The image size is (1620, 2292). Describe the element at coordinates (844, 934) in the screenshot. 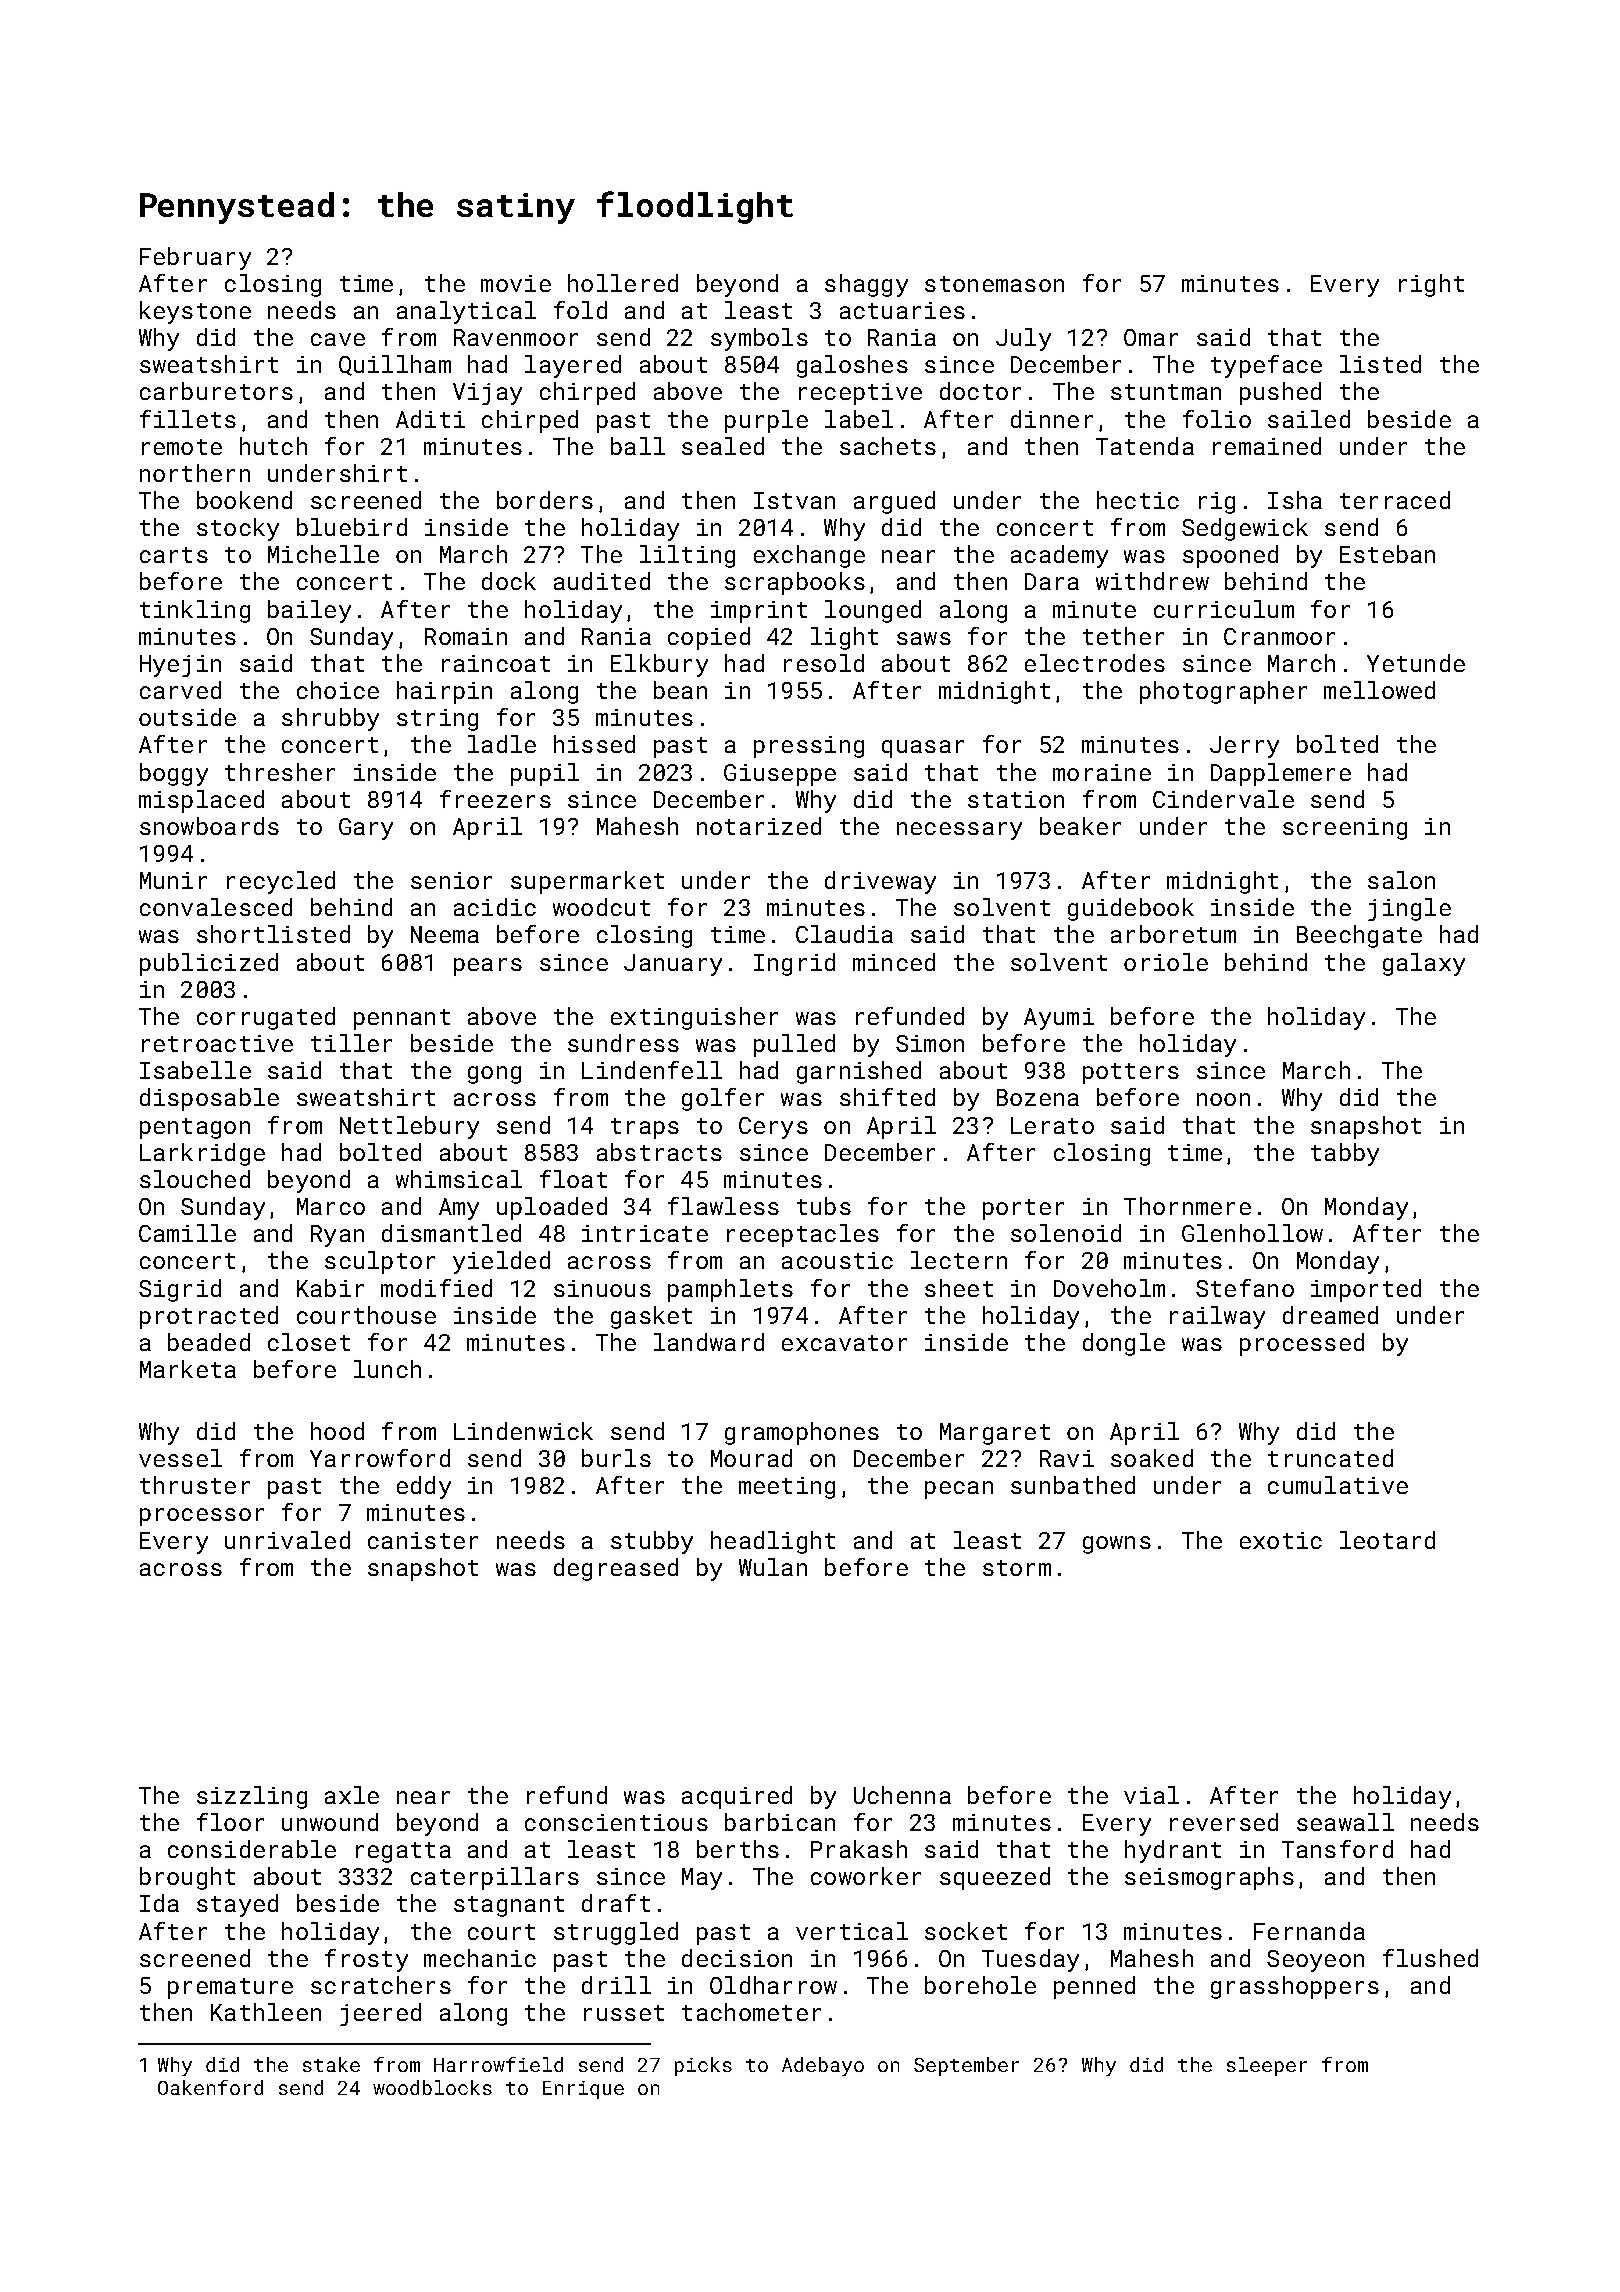

I see `Claudia` at that location.
